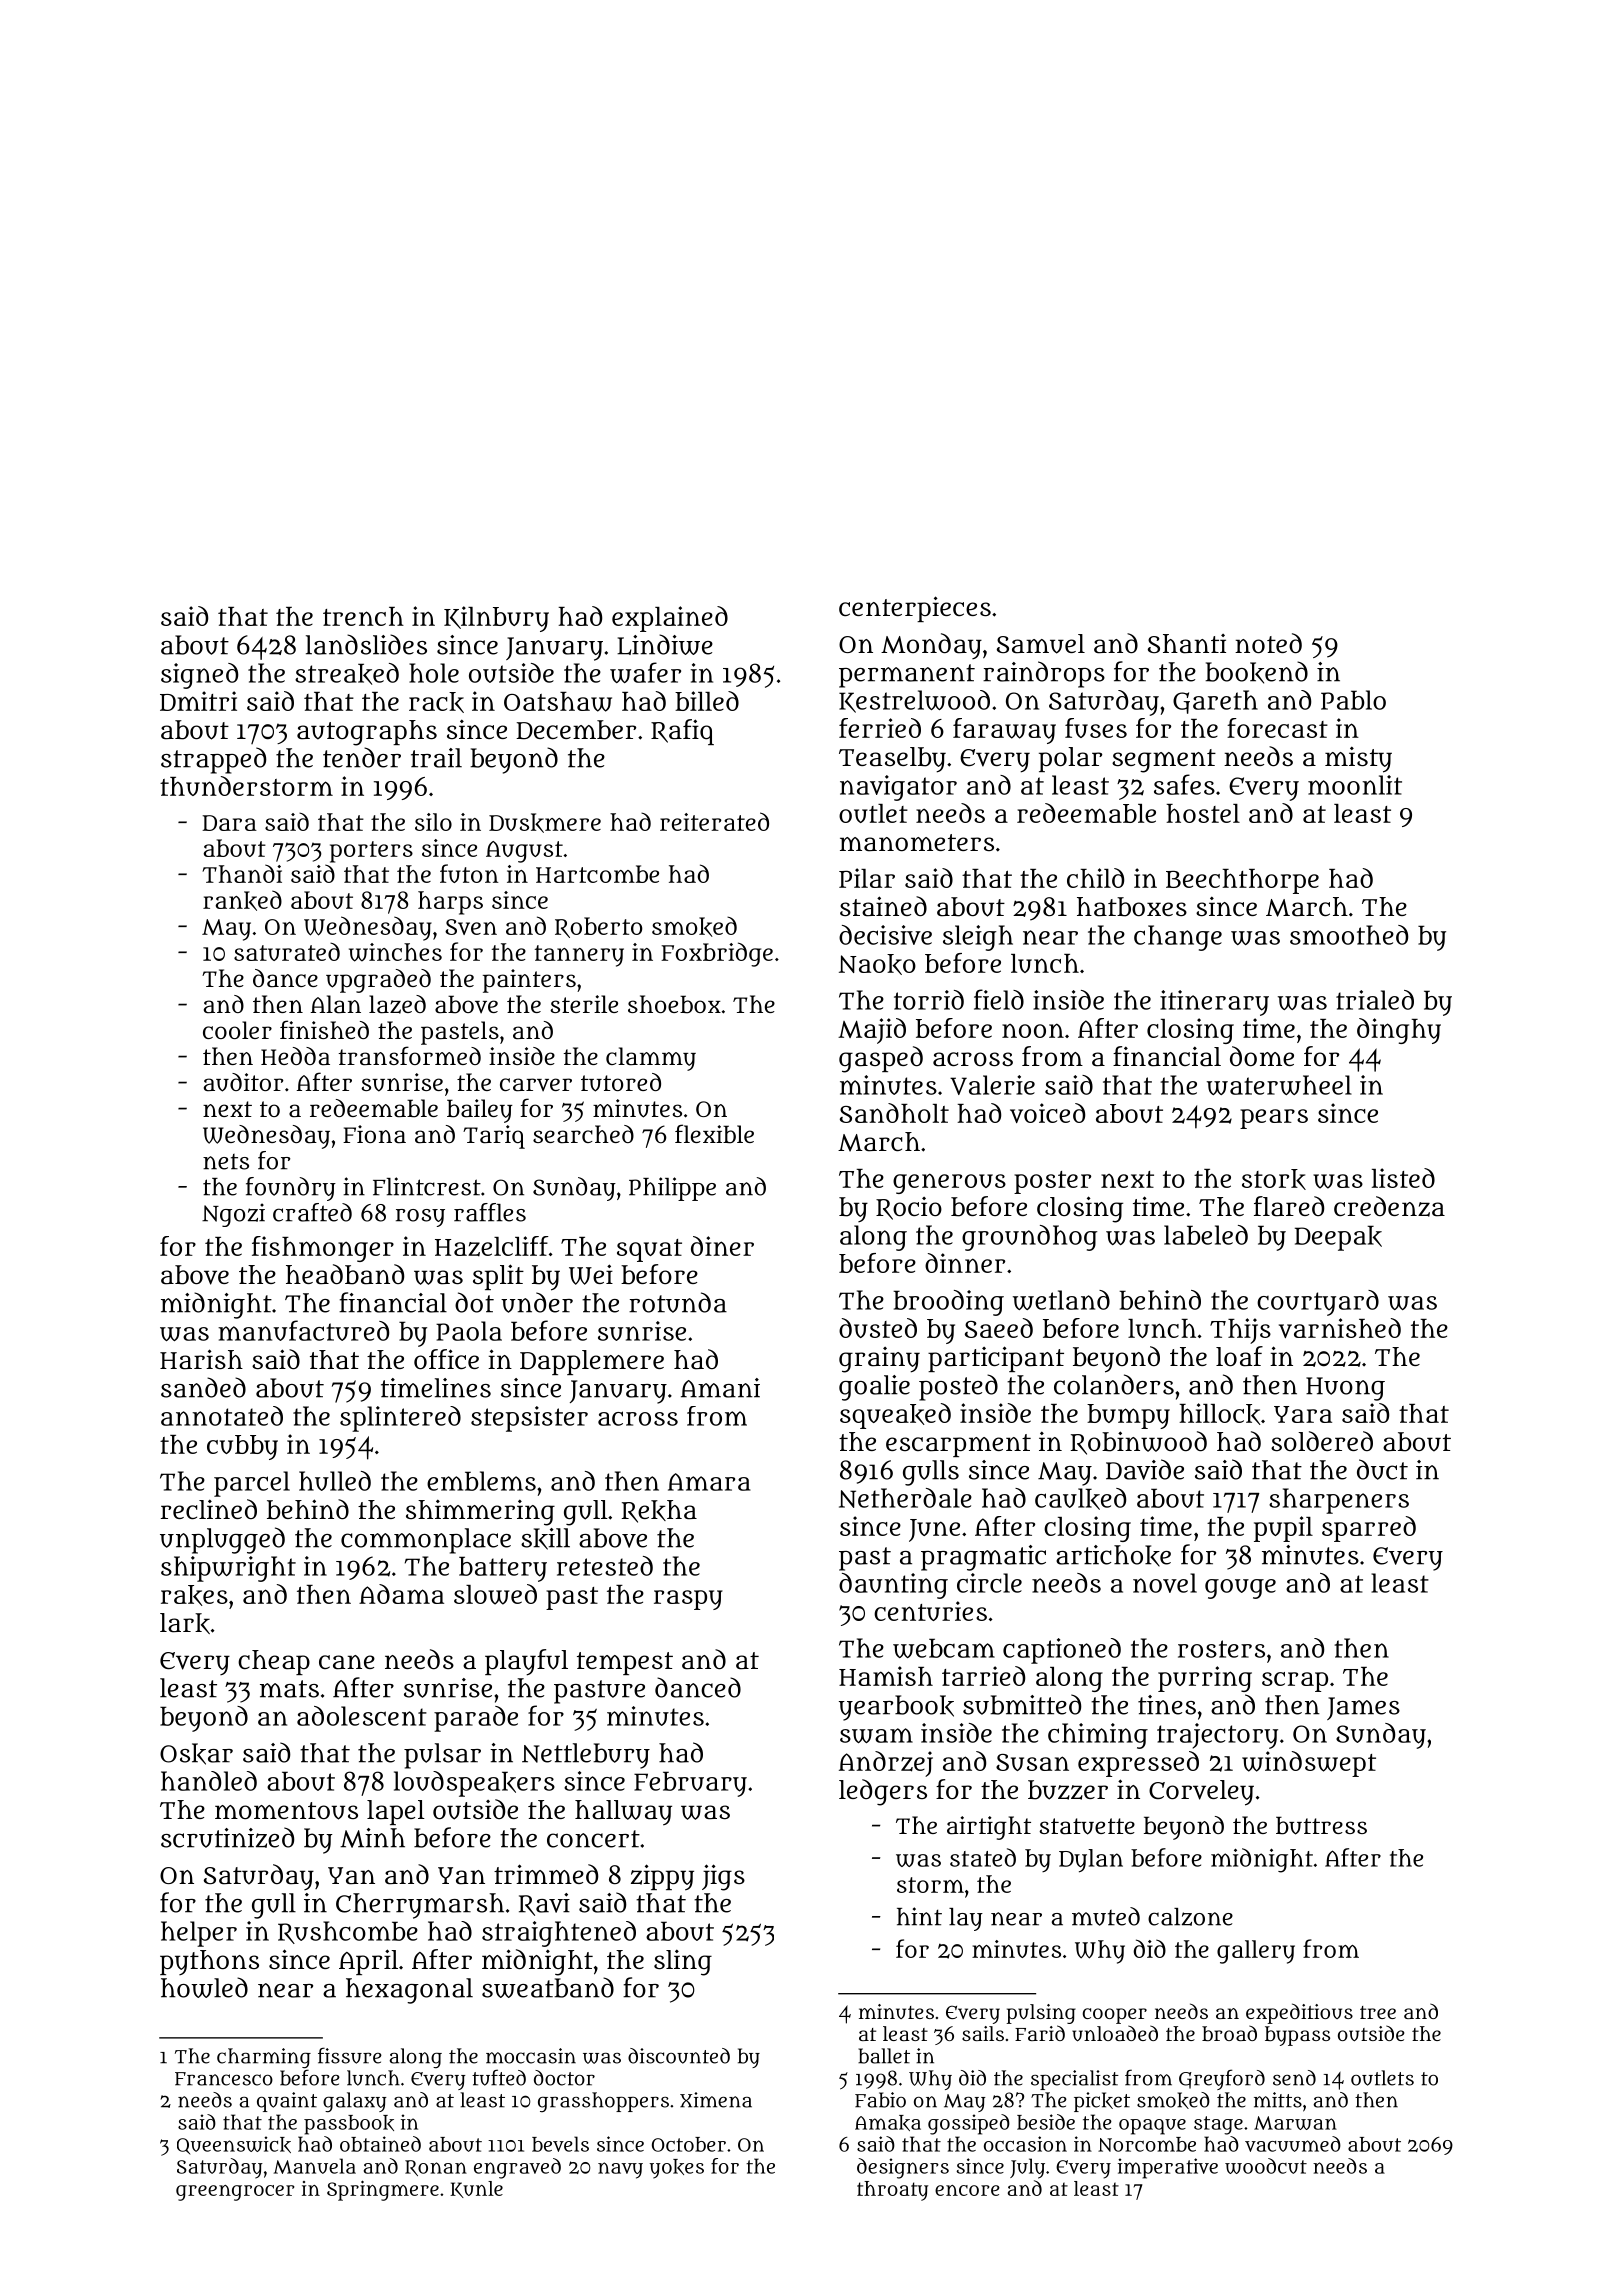 Image resolution: width=1620 pixels, height=2292 pixels. Describe the element at coordinates (1187, 644) in the page. I see `Shanti` at that location.
